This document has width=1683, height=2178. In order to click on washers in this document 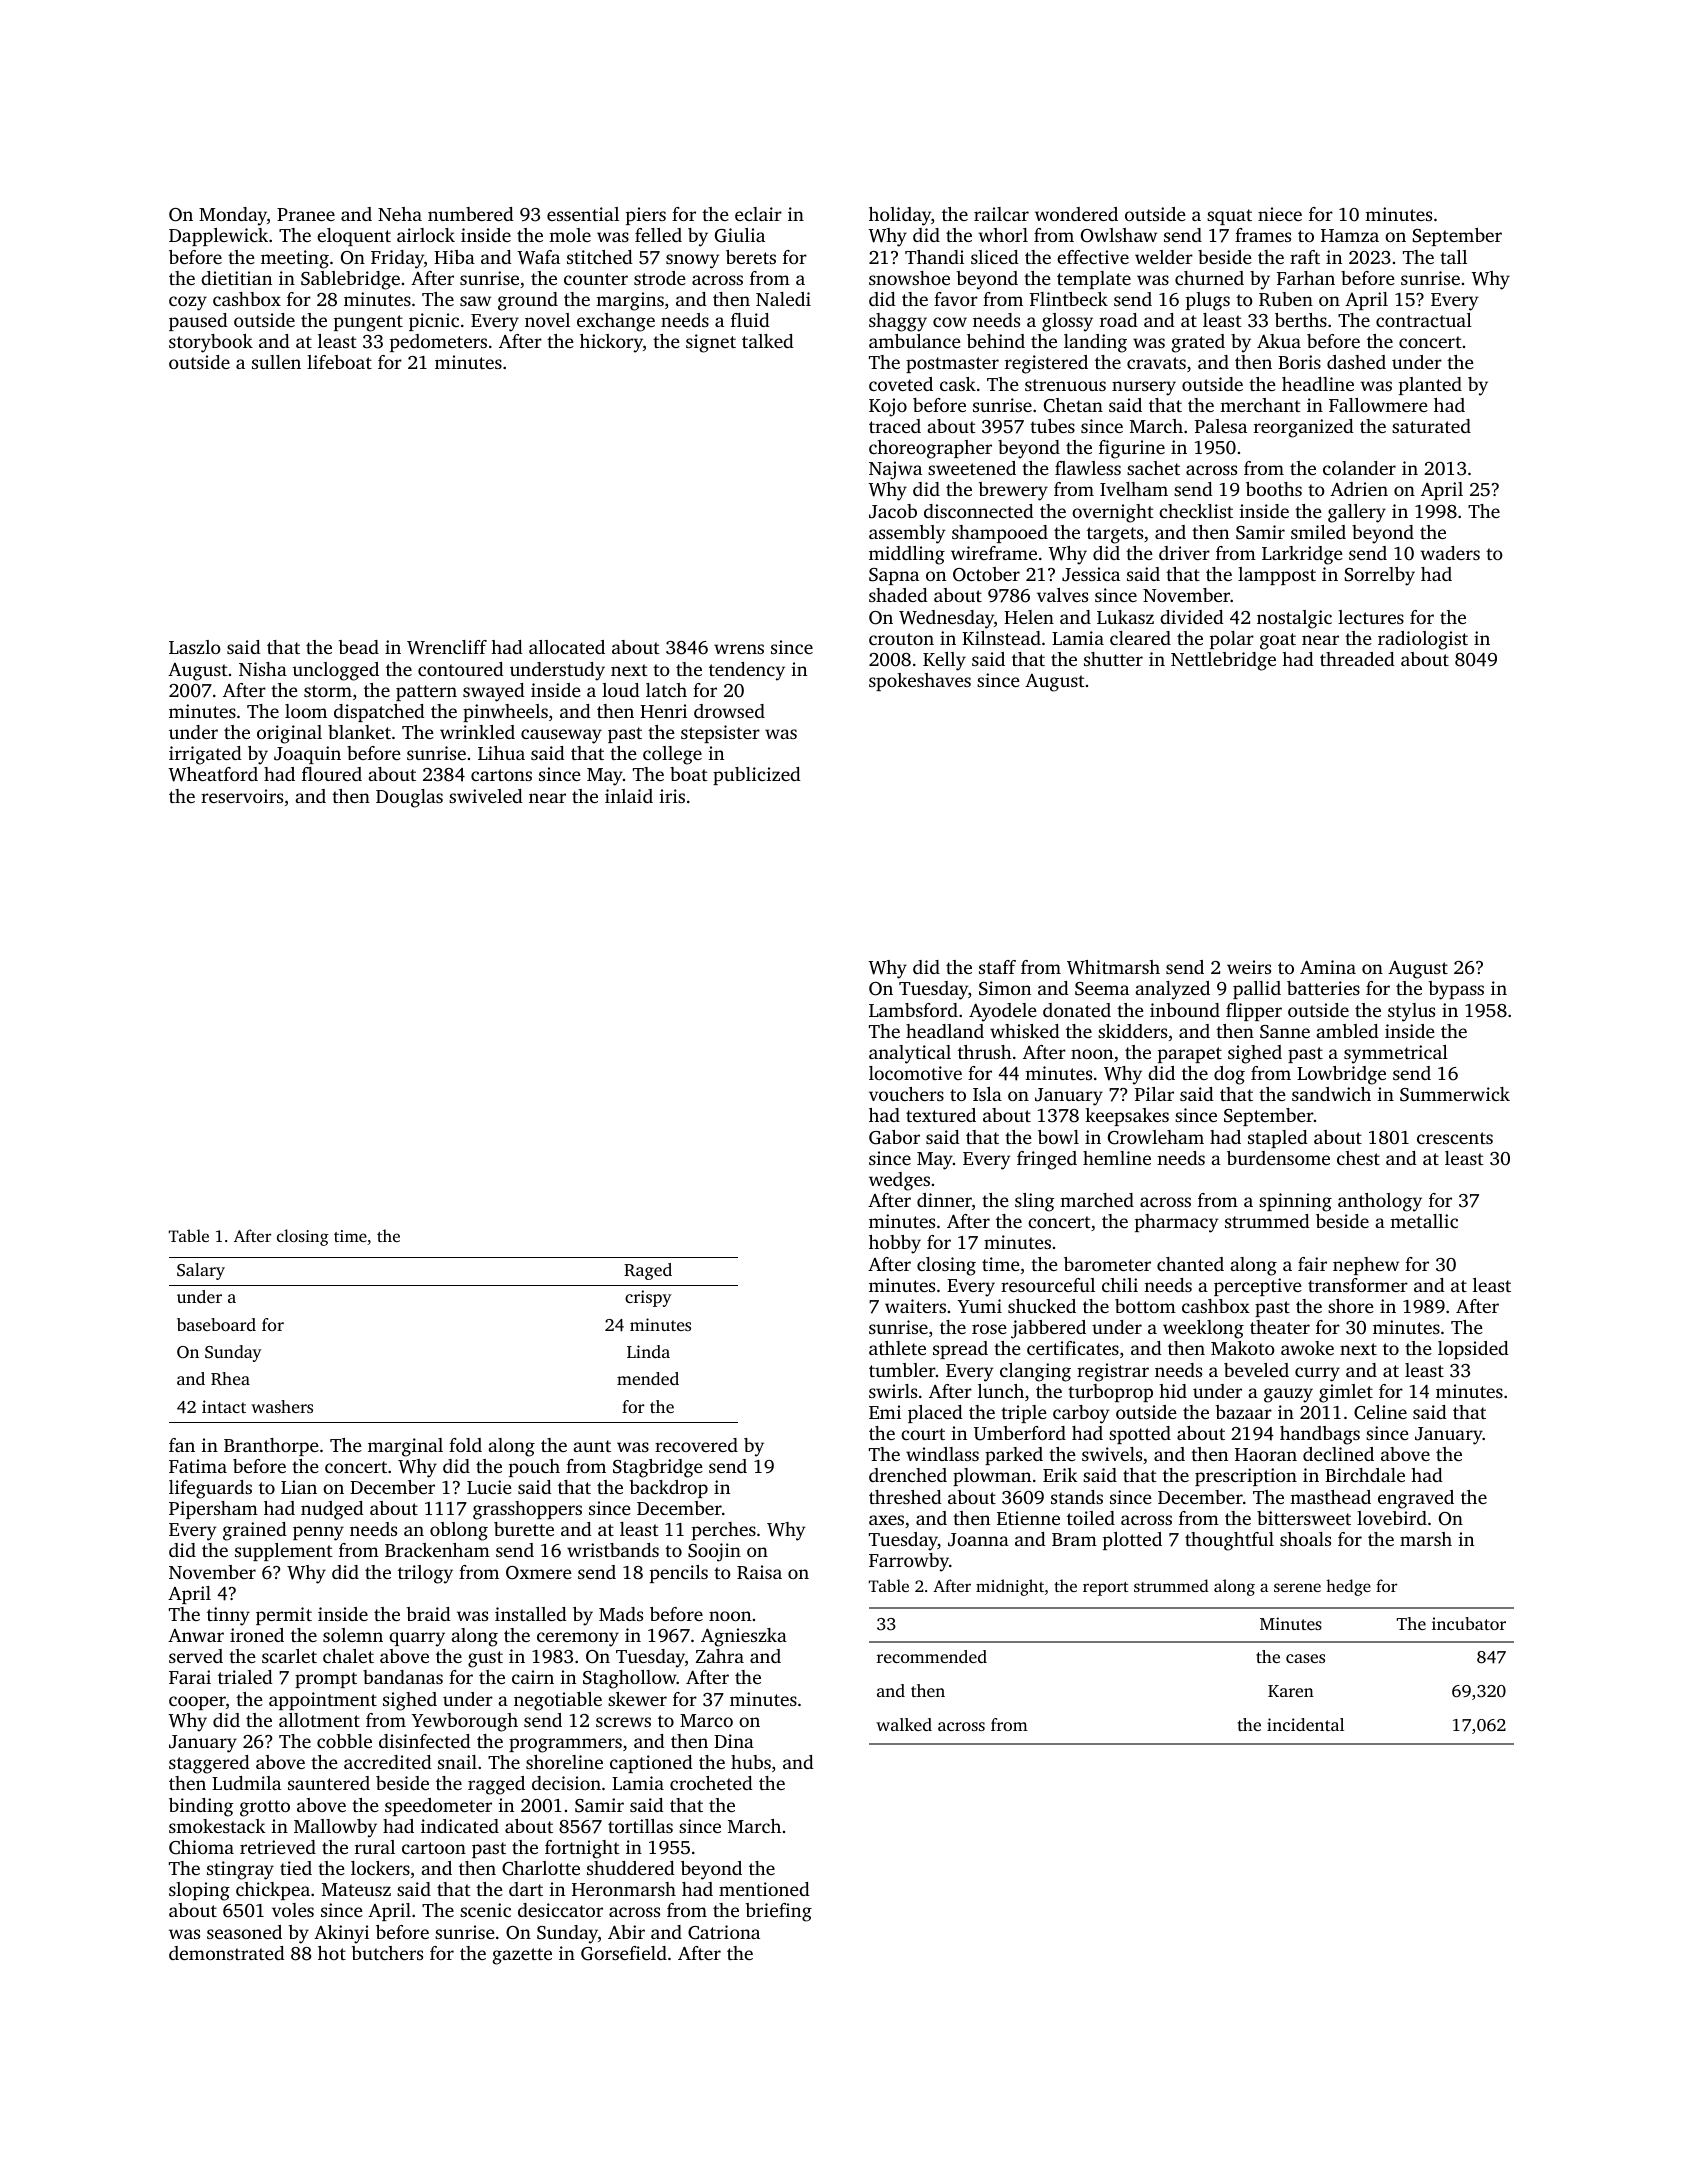, I will do `click(282, 1406)`.
